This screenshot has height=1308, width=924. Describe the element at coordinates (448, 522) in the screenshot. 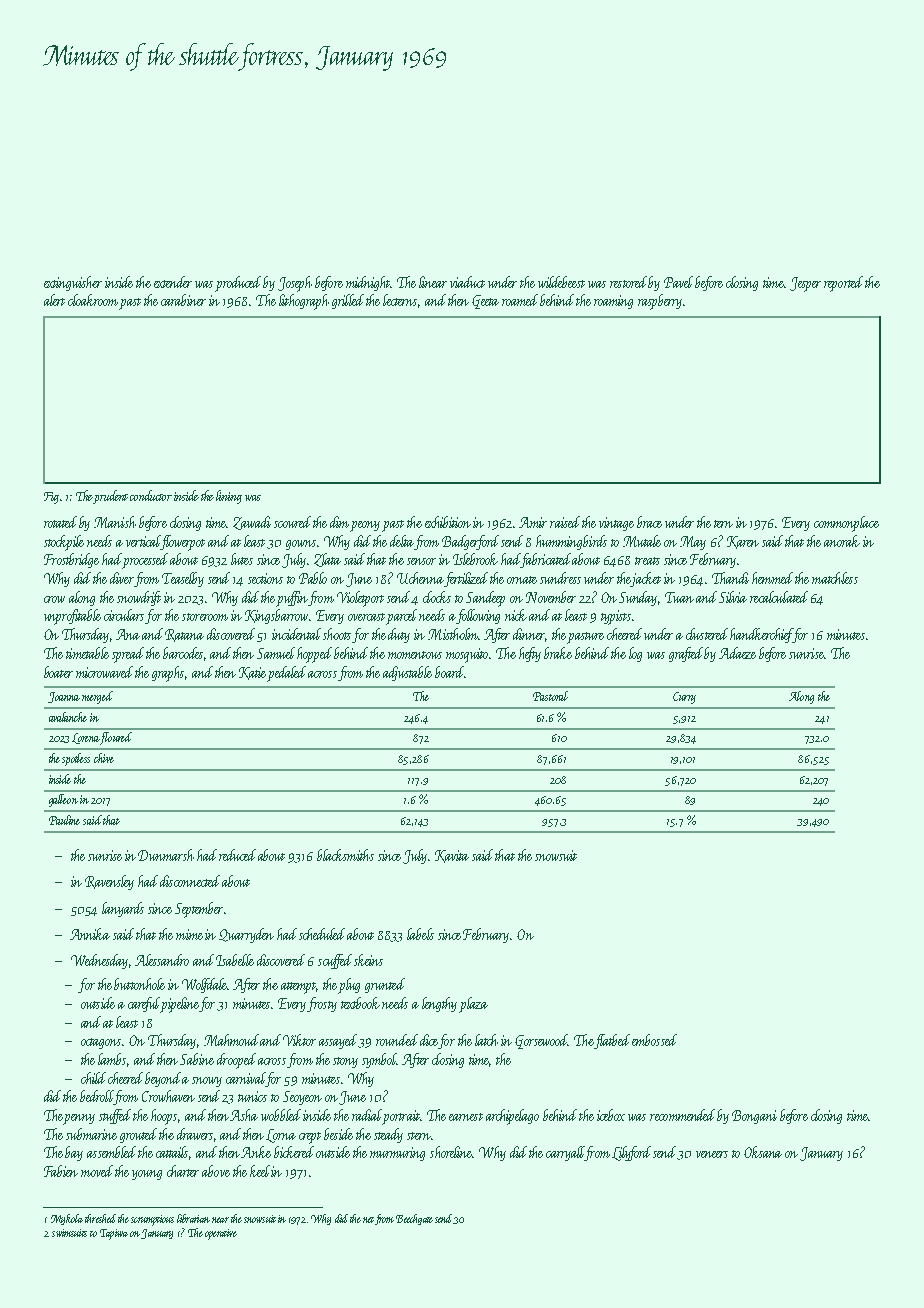

I see `exhibition` at that location.
